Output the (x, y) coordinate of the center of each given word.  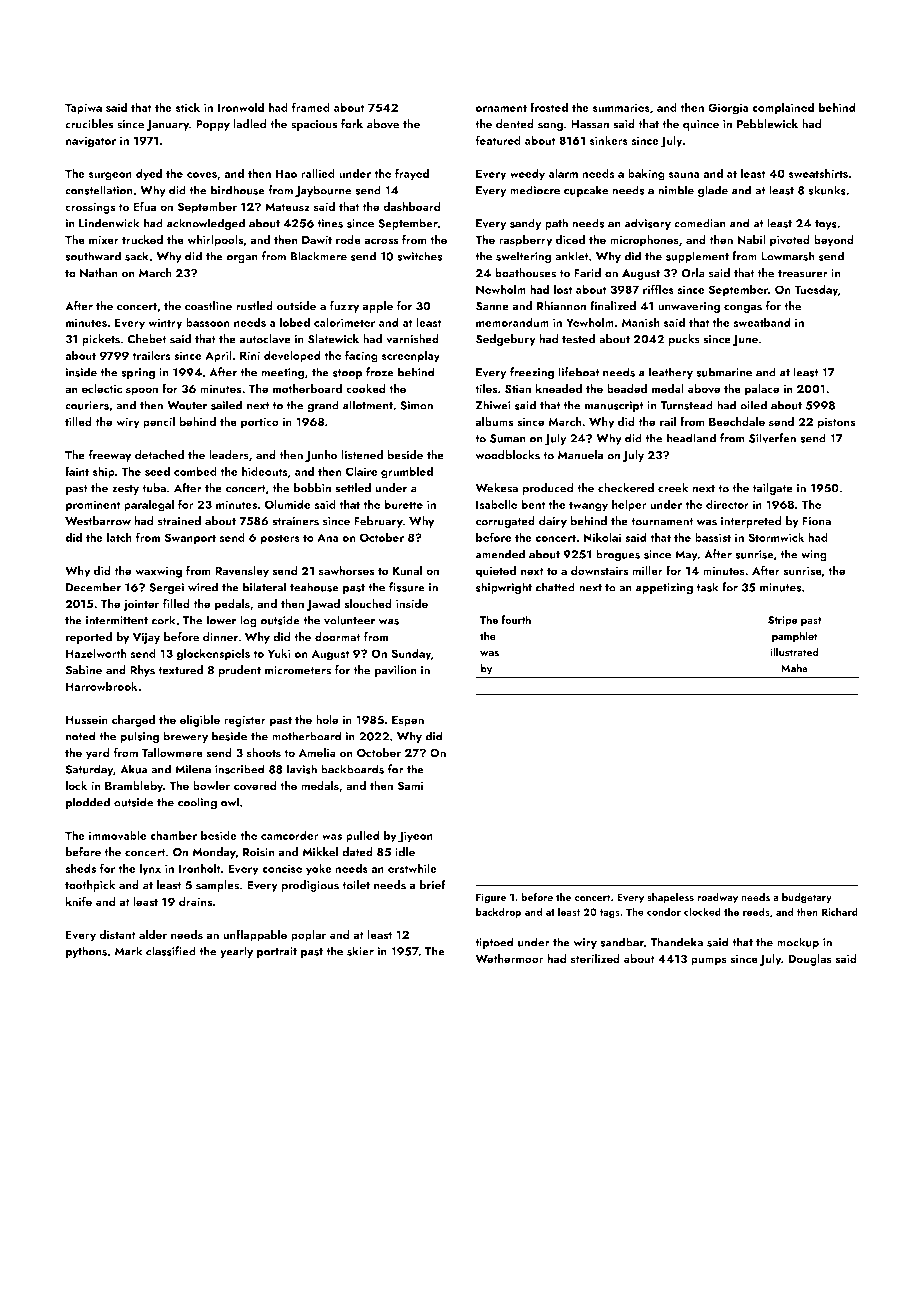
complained (783, 108)
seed (157, 471)
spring (138, 374)
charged (133, 721)
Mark (128, 951)
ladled (250, 124)
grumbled (407, 472)
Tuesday (816, 290)
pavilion (396, 671)
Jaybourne (323, 191)
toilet (356, 885)
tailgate (772, 489)
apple (377, 307)
